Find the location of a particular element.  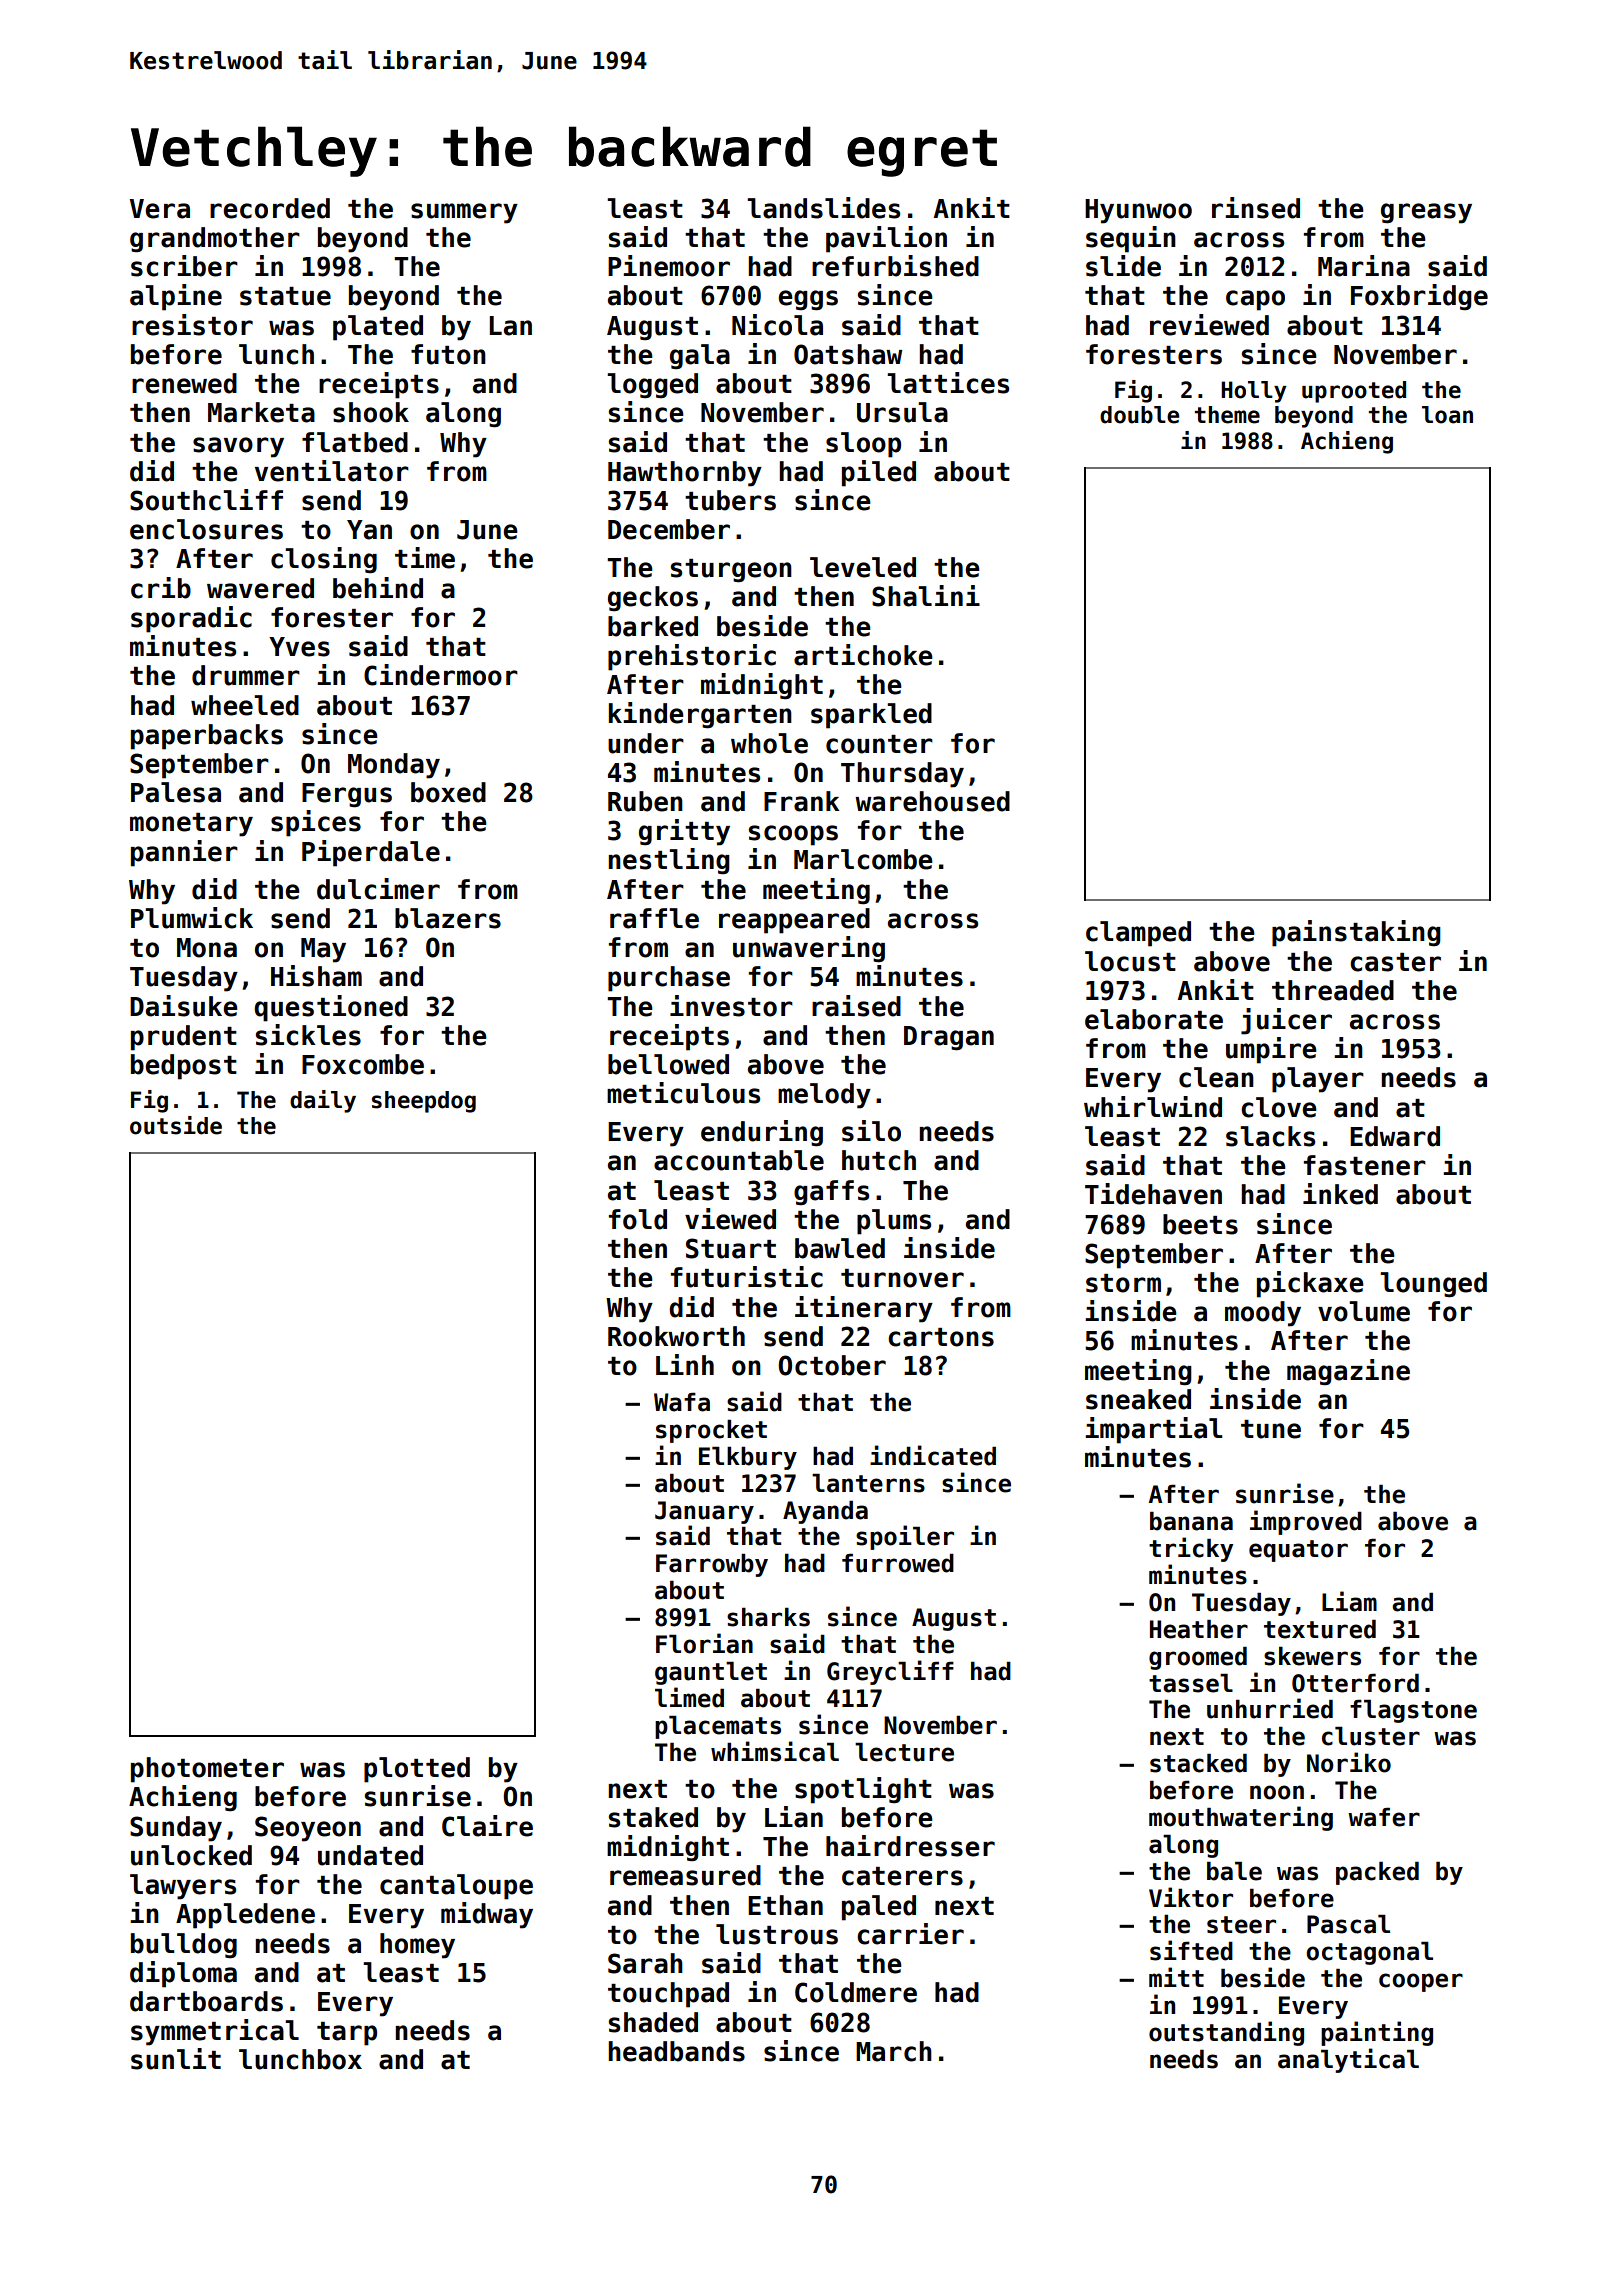

investor is located at coordinates (731, 1006).
